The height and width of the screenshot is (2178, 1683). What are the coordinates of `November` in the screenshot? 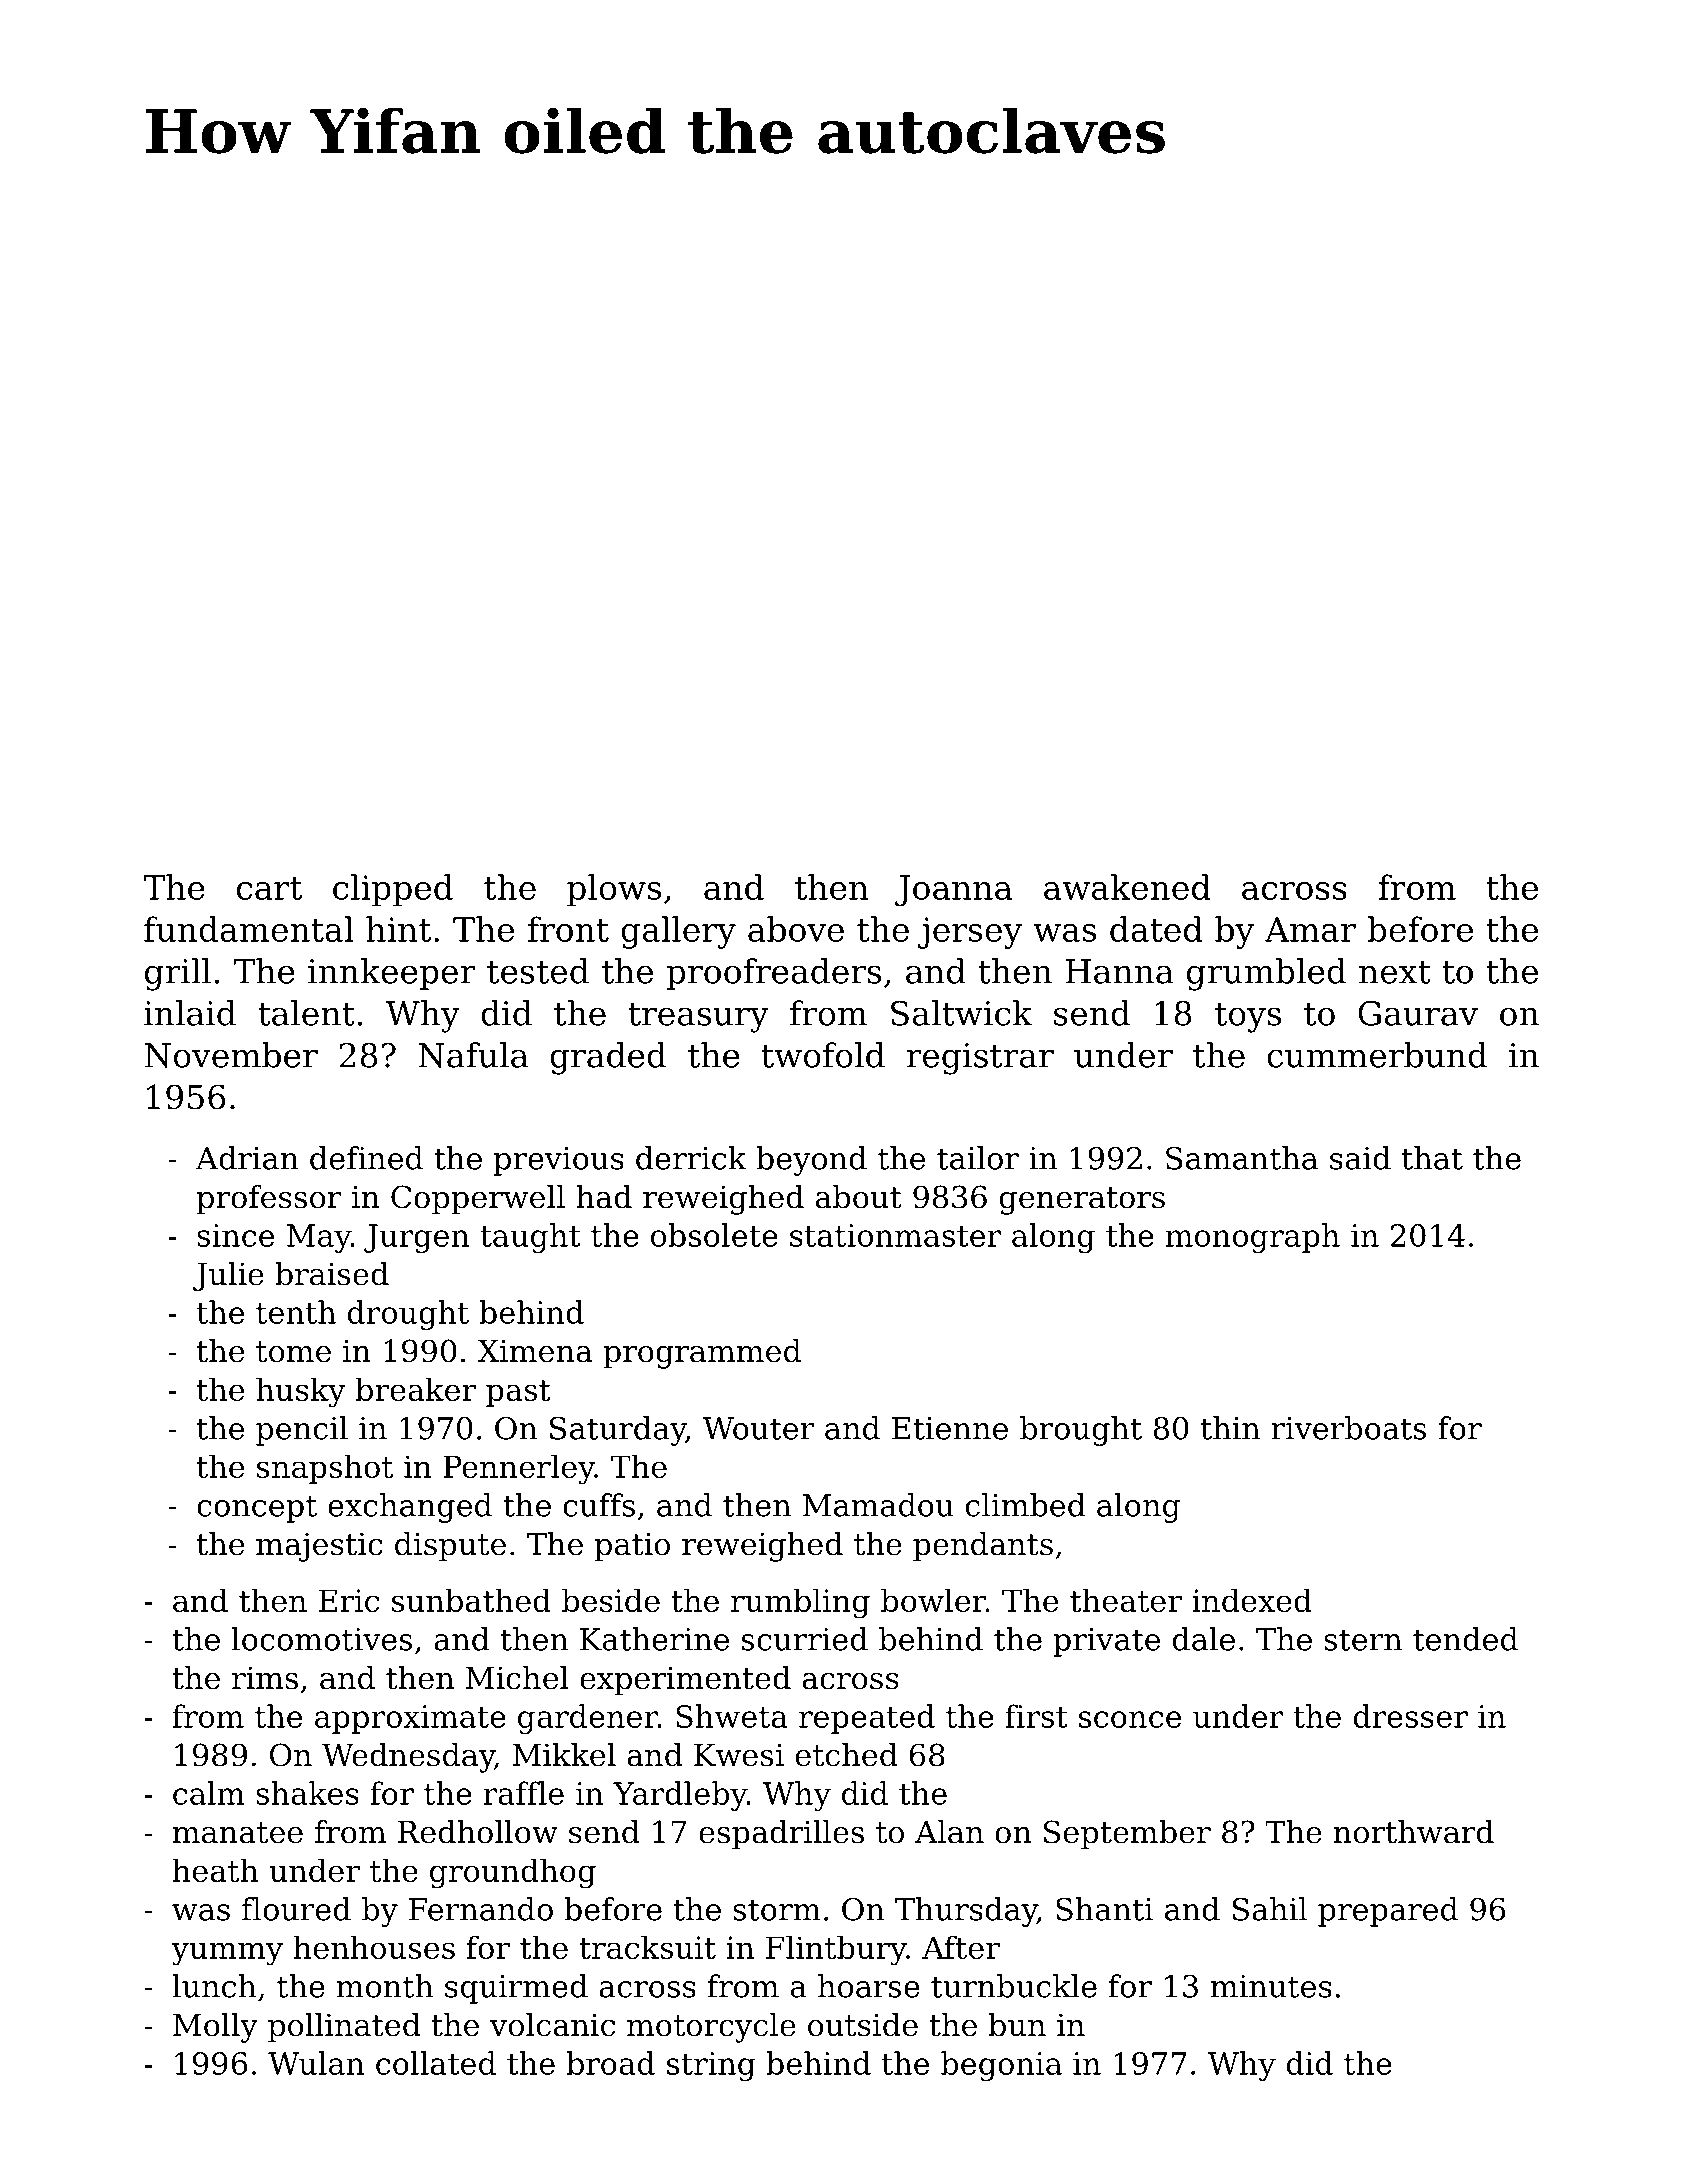 It's located at (231, 1055).
